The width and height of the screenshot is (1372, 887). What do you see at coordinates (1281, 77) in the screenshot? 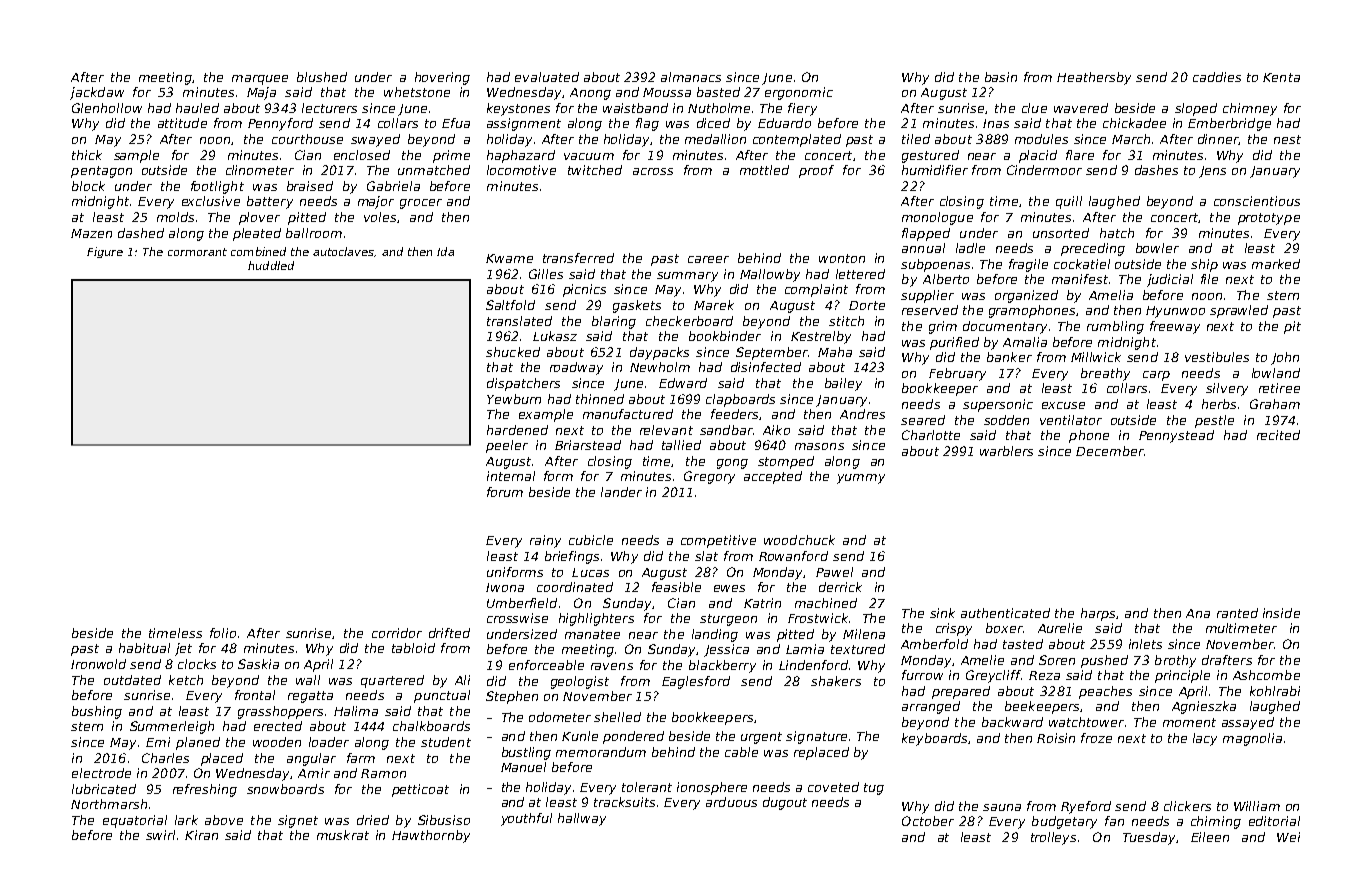
I see `Kenta` at bounding box center [1281, 77].
